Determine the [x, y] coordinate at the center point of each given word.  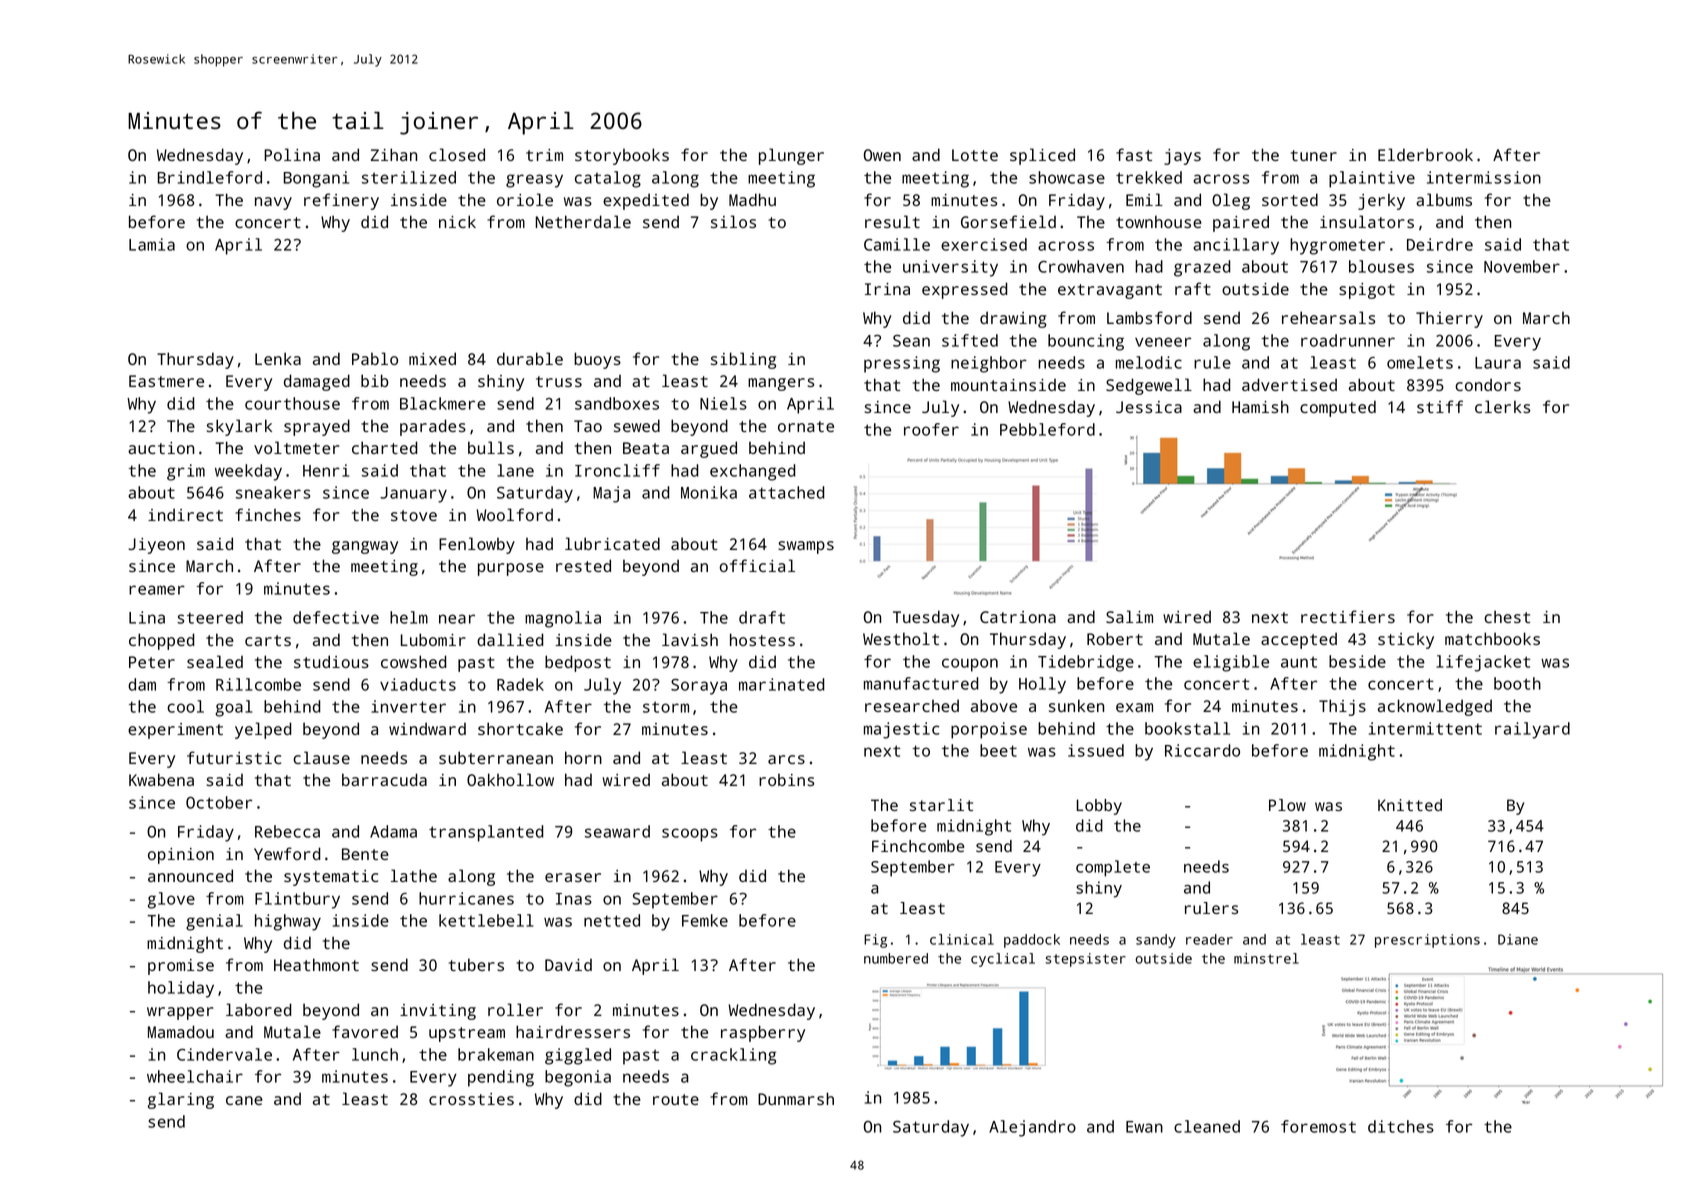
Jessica [1149, 407]
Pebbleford [1047, 429]
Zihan [394, 154]
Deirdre [1440, 244]
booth [1517, 683]
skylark [239, 427]
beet [998, 750]
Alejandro [1032, 1128]
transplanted [486, 833]
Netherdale [583, 221]
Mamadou [181, 1031]
